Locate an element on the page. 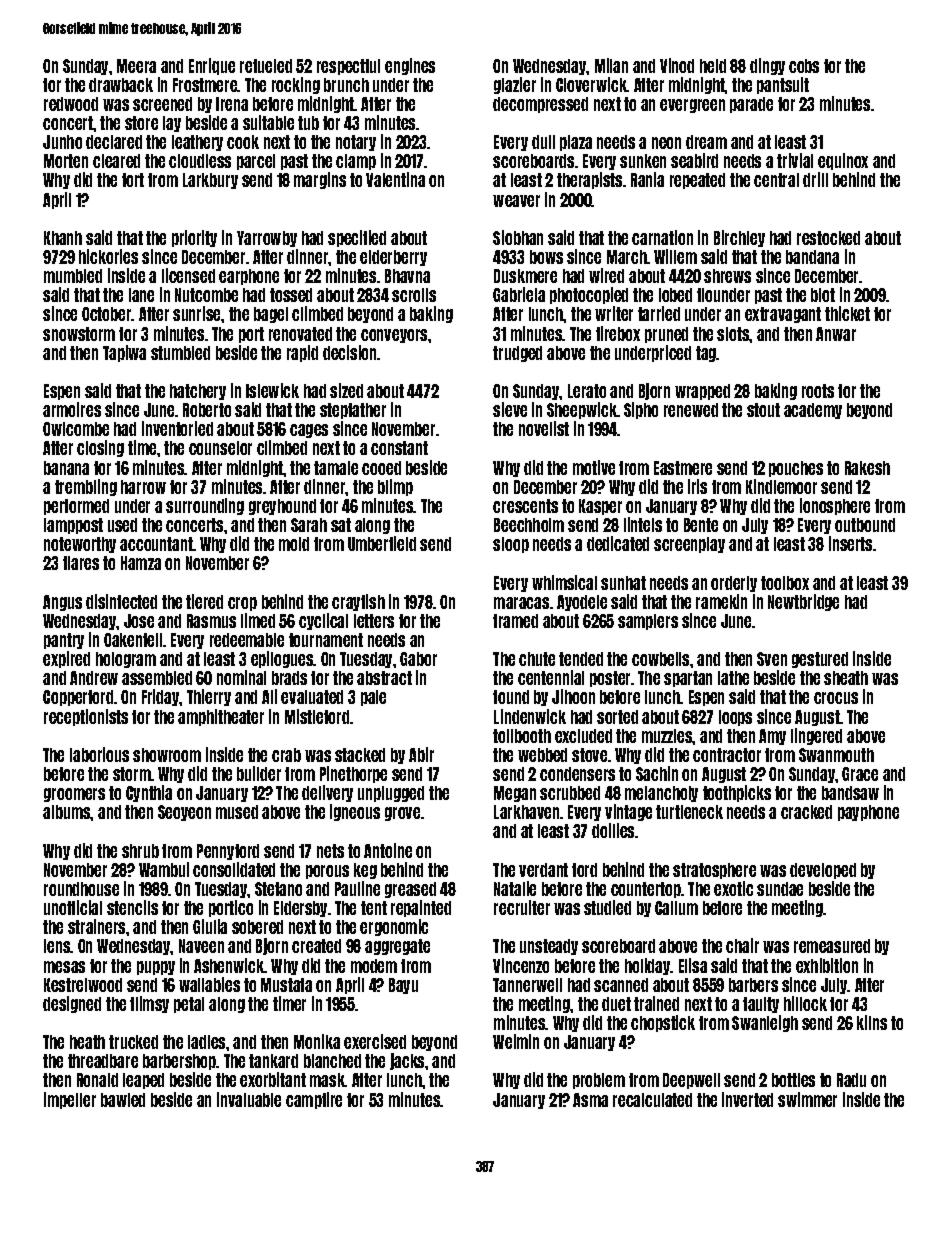  Meera is located at coordinates (136, 66).
